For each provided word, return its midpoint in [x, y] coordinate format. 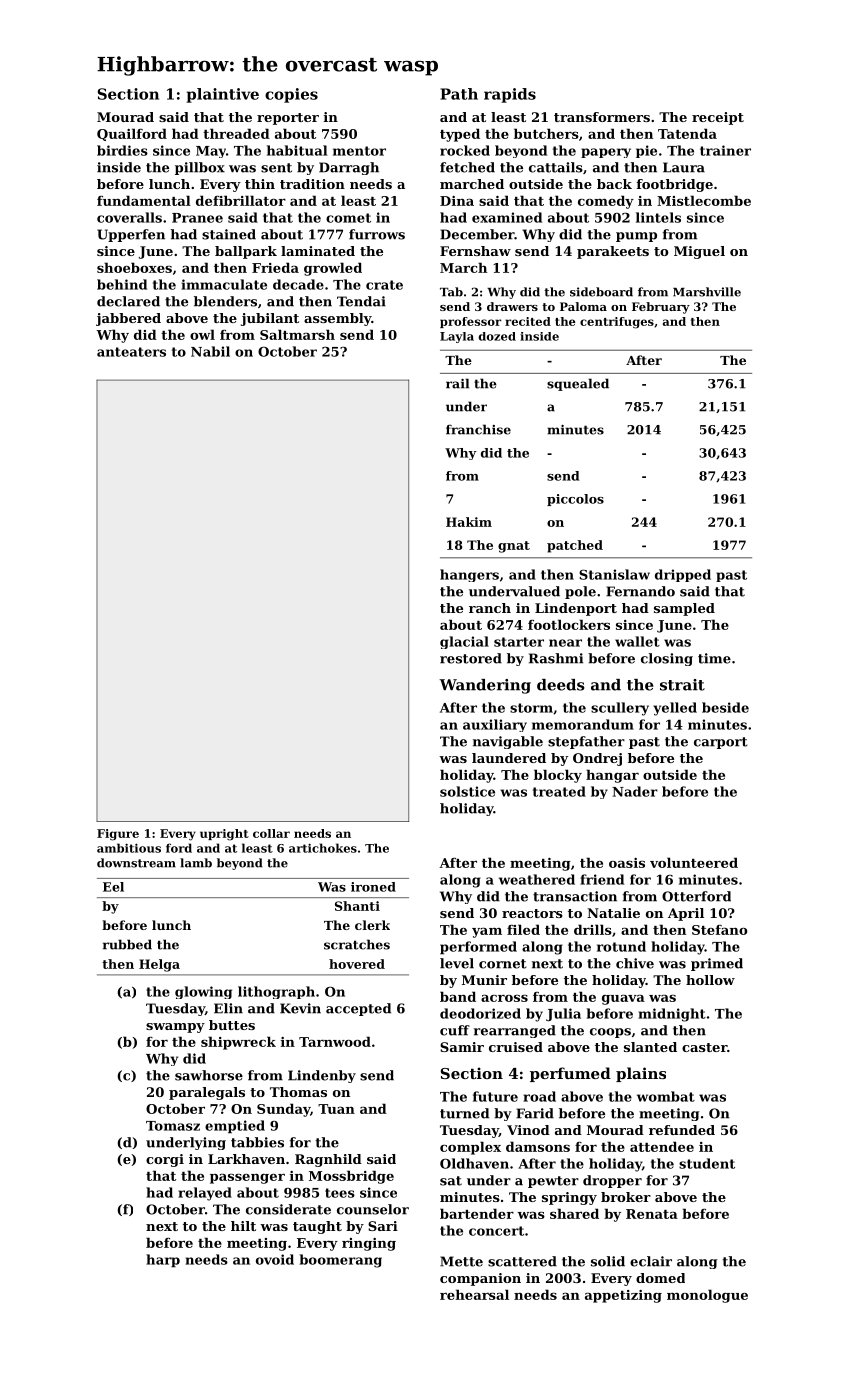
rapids [510, 95]
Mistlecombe [704, 200]
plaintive [222, 95]
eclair [651, 1261]
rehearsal [474, 1294]
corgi [165, 1160]
